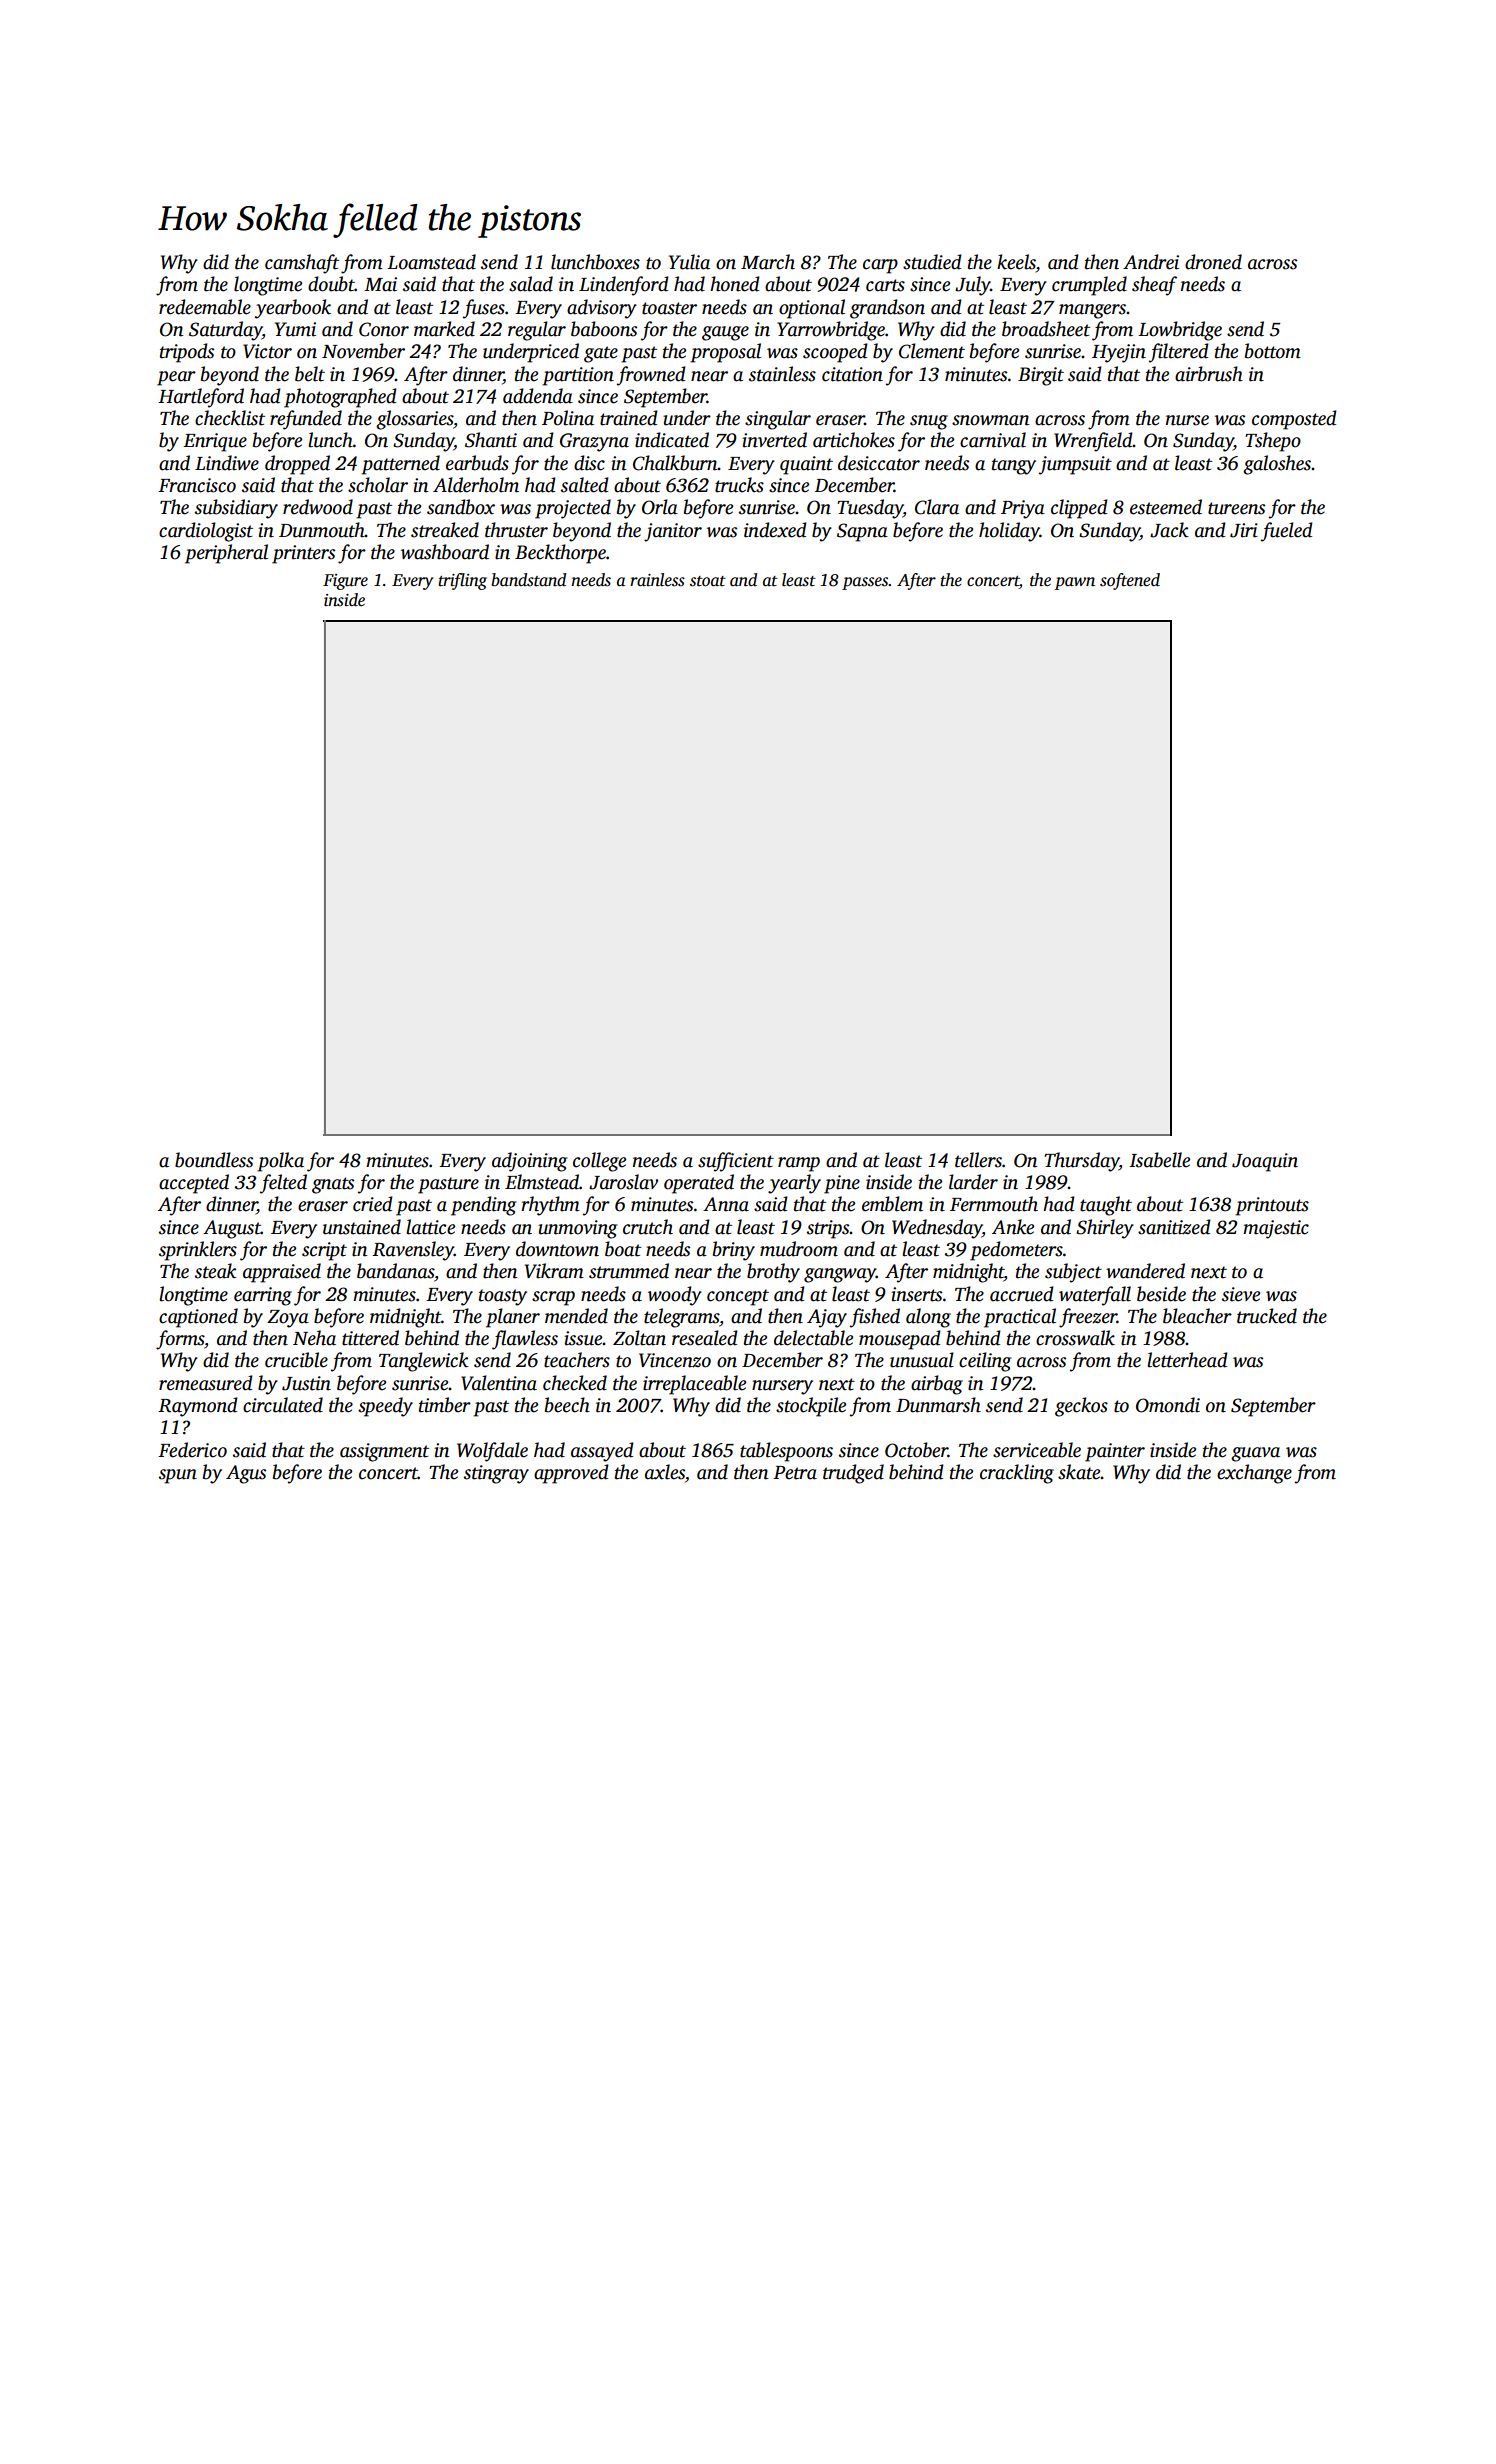  What do you see at coordinates (736, 1162) in the document?
I see `sufficient` at bounding box center [736, 1162].
